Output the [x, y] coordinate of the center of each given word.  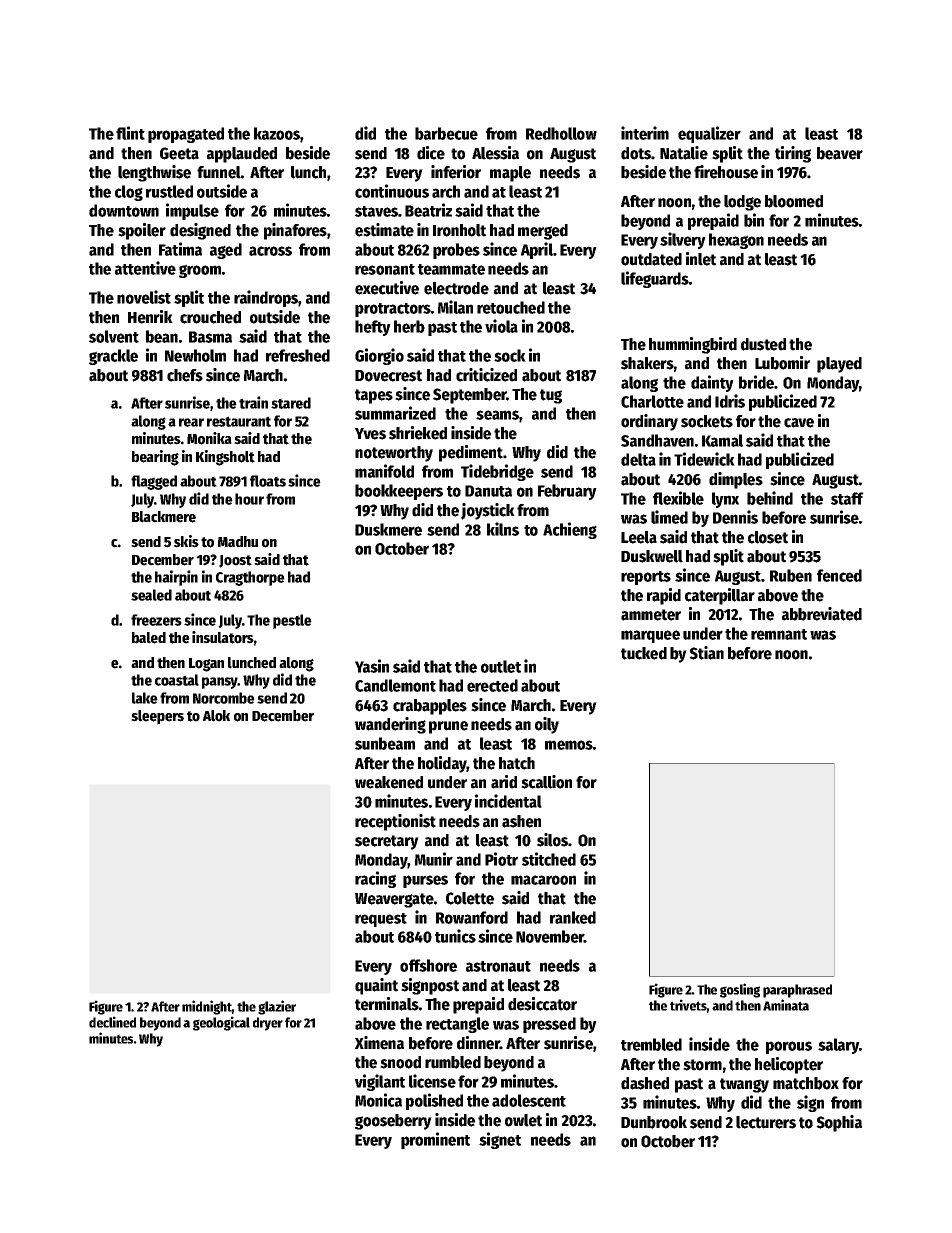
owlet [523, 1120]
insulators [223, 637]
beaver [840, 153]
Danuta [488, 491]
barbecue [446, 133]
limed [669, 517]
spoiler [142, 231]
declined [112, 1022]
